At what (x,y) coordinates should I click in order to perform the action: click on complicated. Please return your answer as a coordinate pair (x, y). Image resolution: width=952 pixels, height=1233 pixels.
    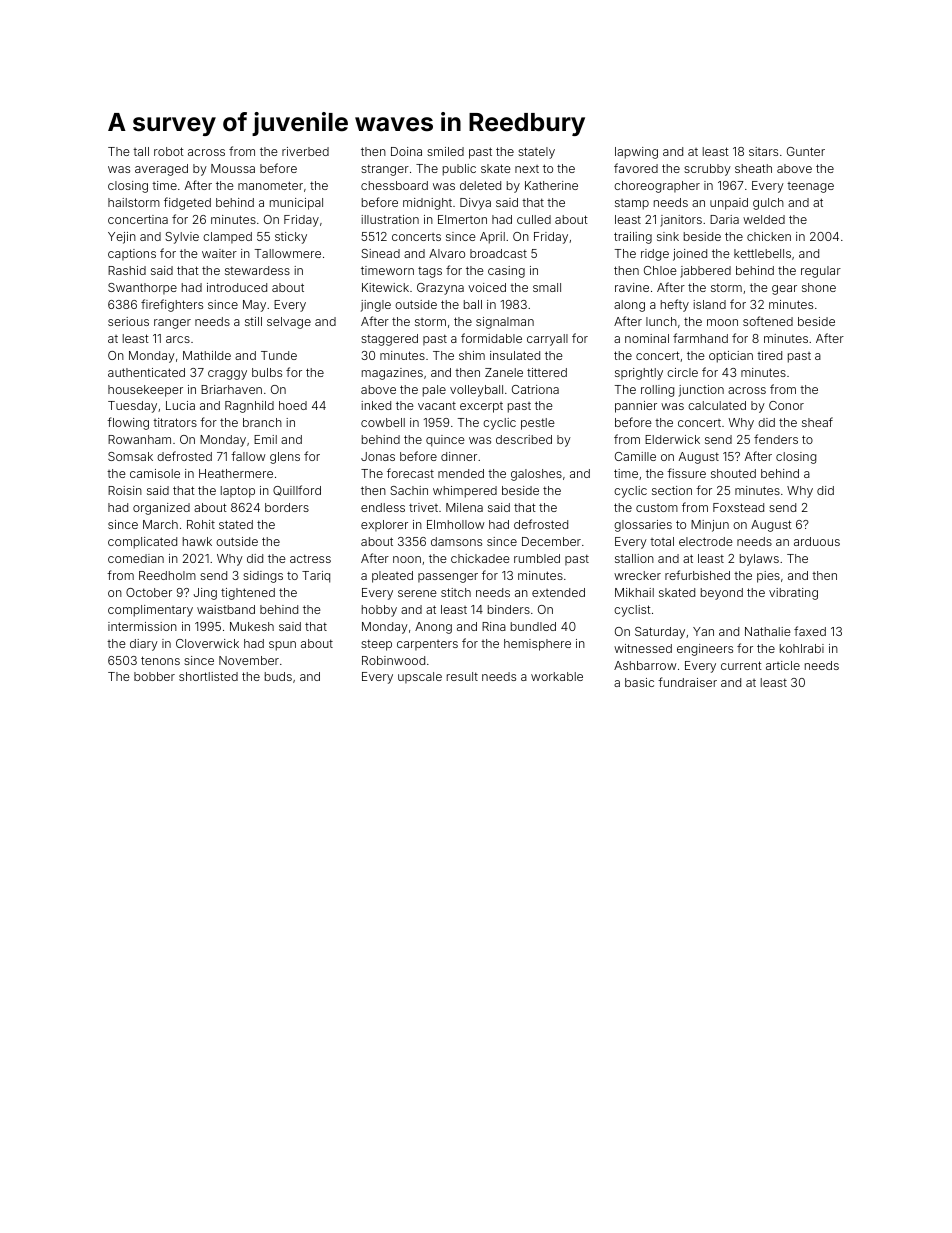
    Looking at the image, I should click on (142, 543).
